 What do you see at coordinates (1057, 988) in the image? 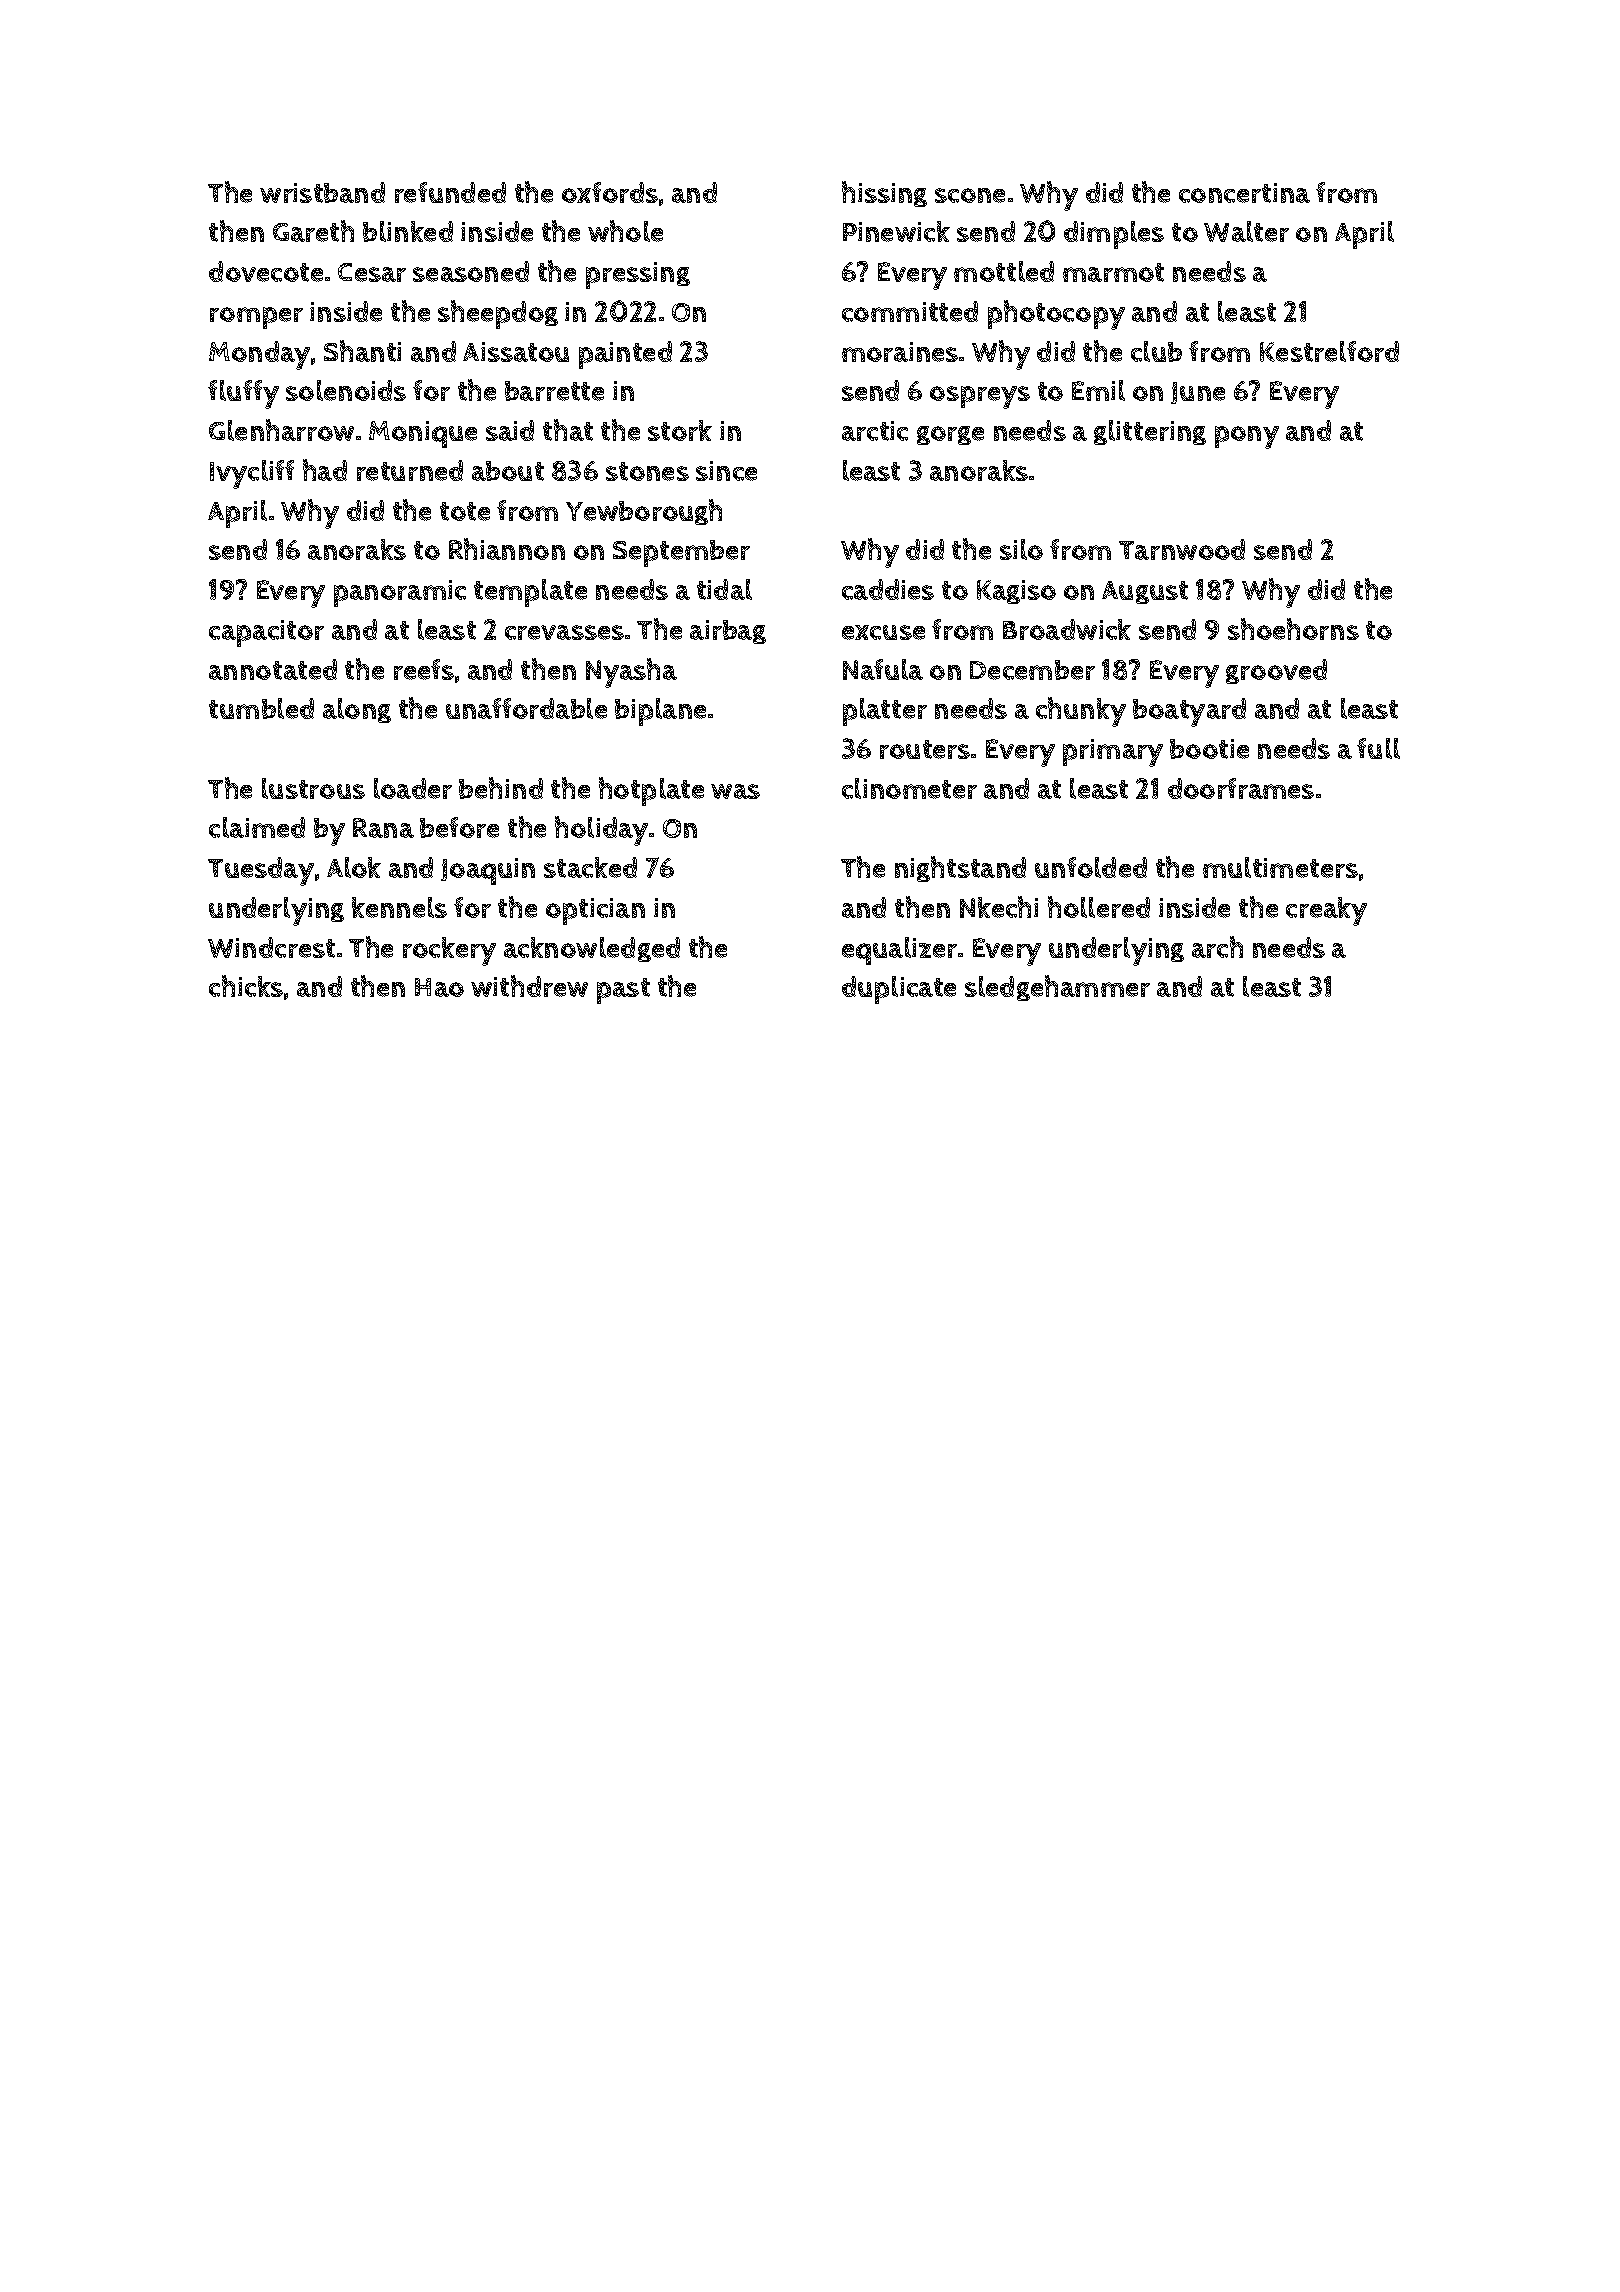
I see `sledgehammer` at bounding box center [1057, 988].
